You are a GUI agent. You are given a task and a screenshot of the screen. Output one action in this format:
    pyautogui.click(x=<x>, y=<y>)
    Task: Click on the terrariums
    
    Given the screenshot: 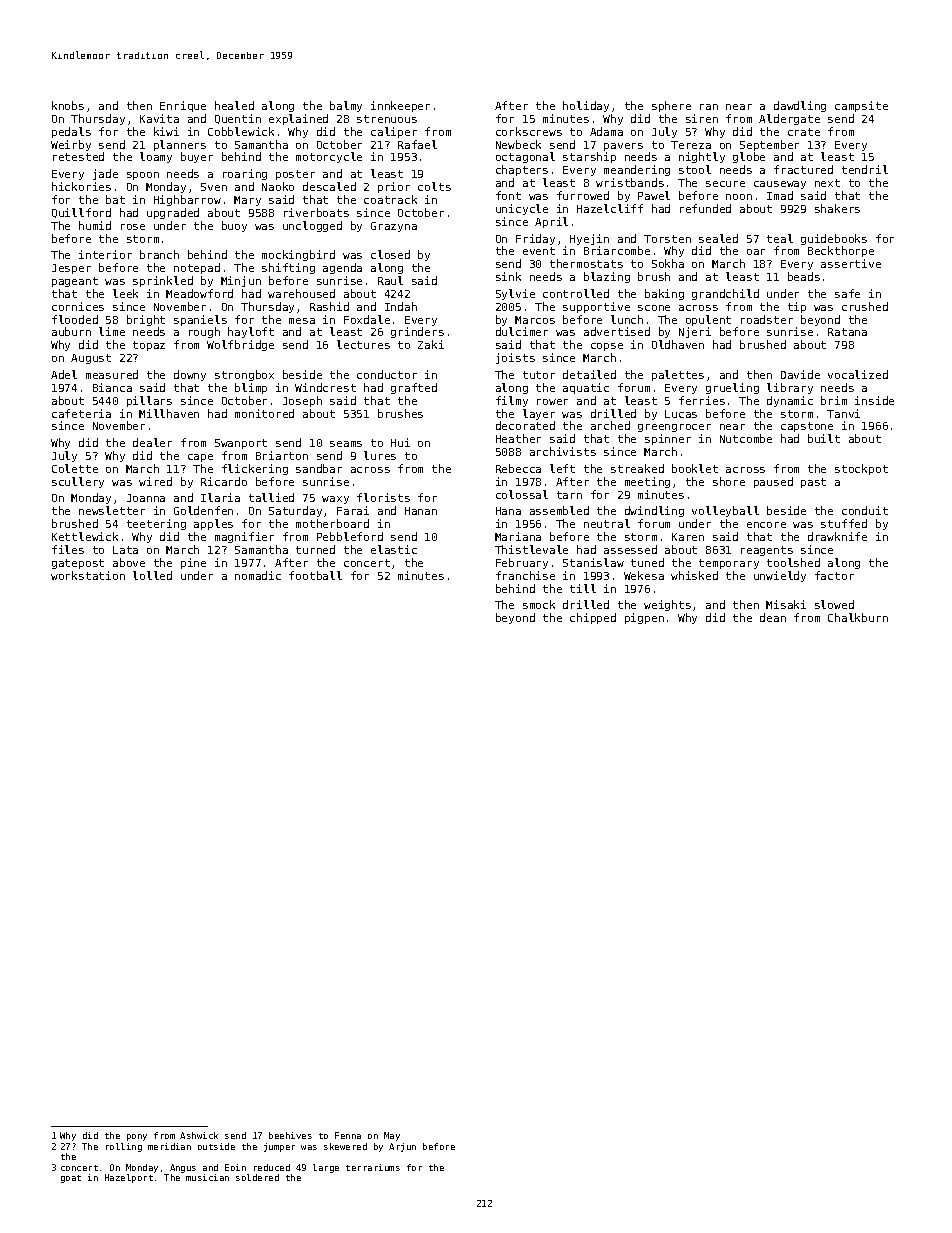 What is the action you would take?
    pyautogui.click(x=373, y=1167)
